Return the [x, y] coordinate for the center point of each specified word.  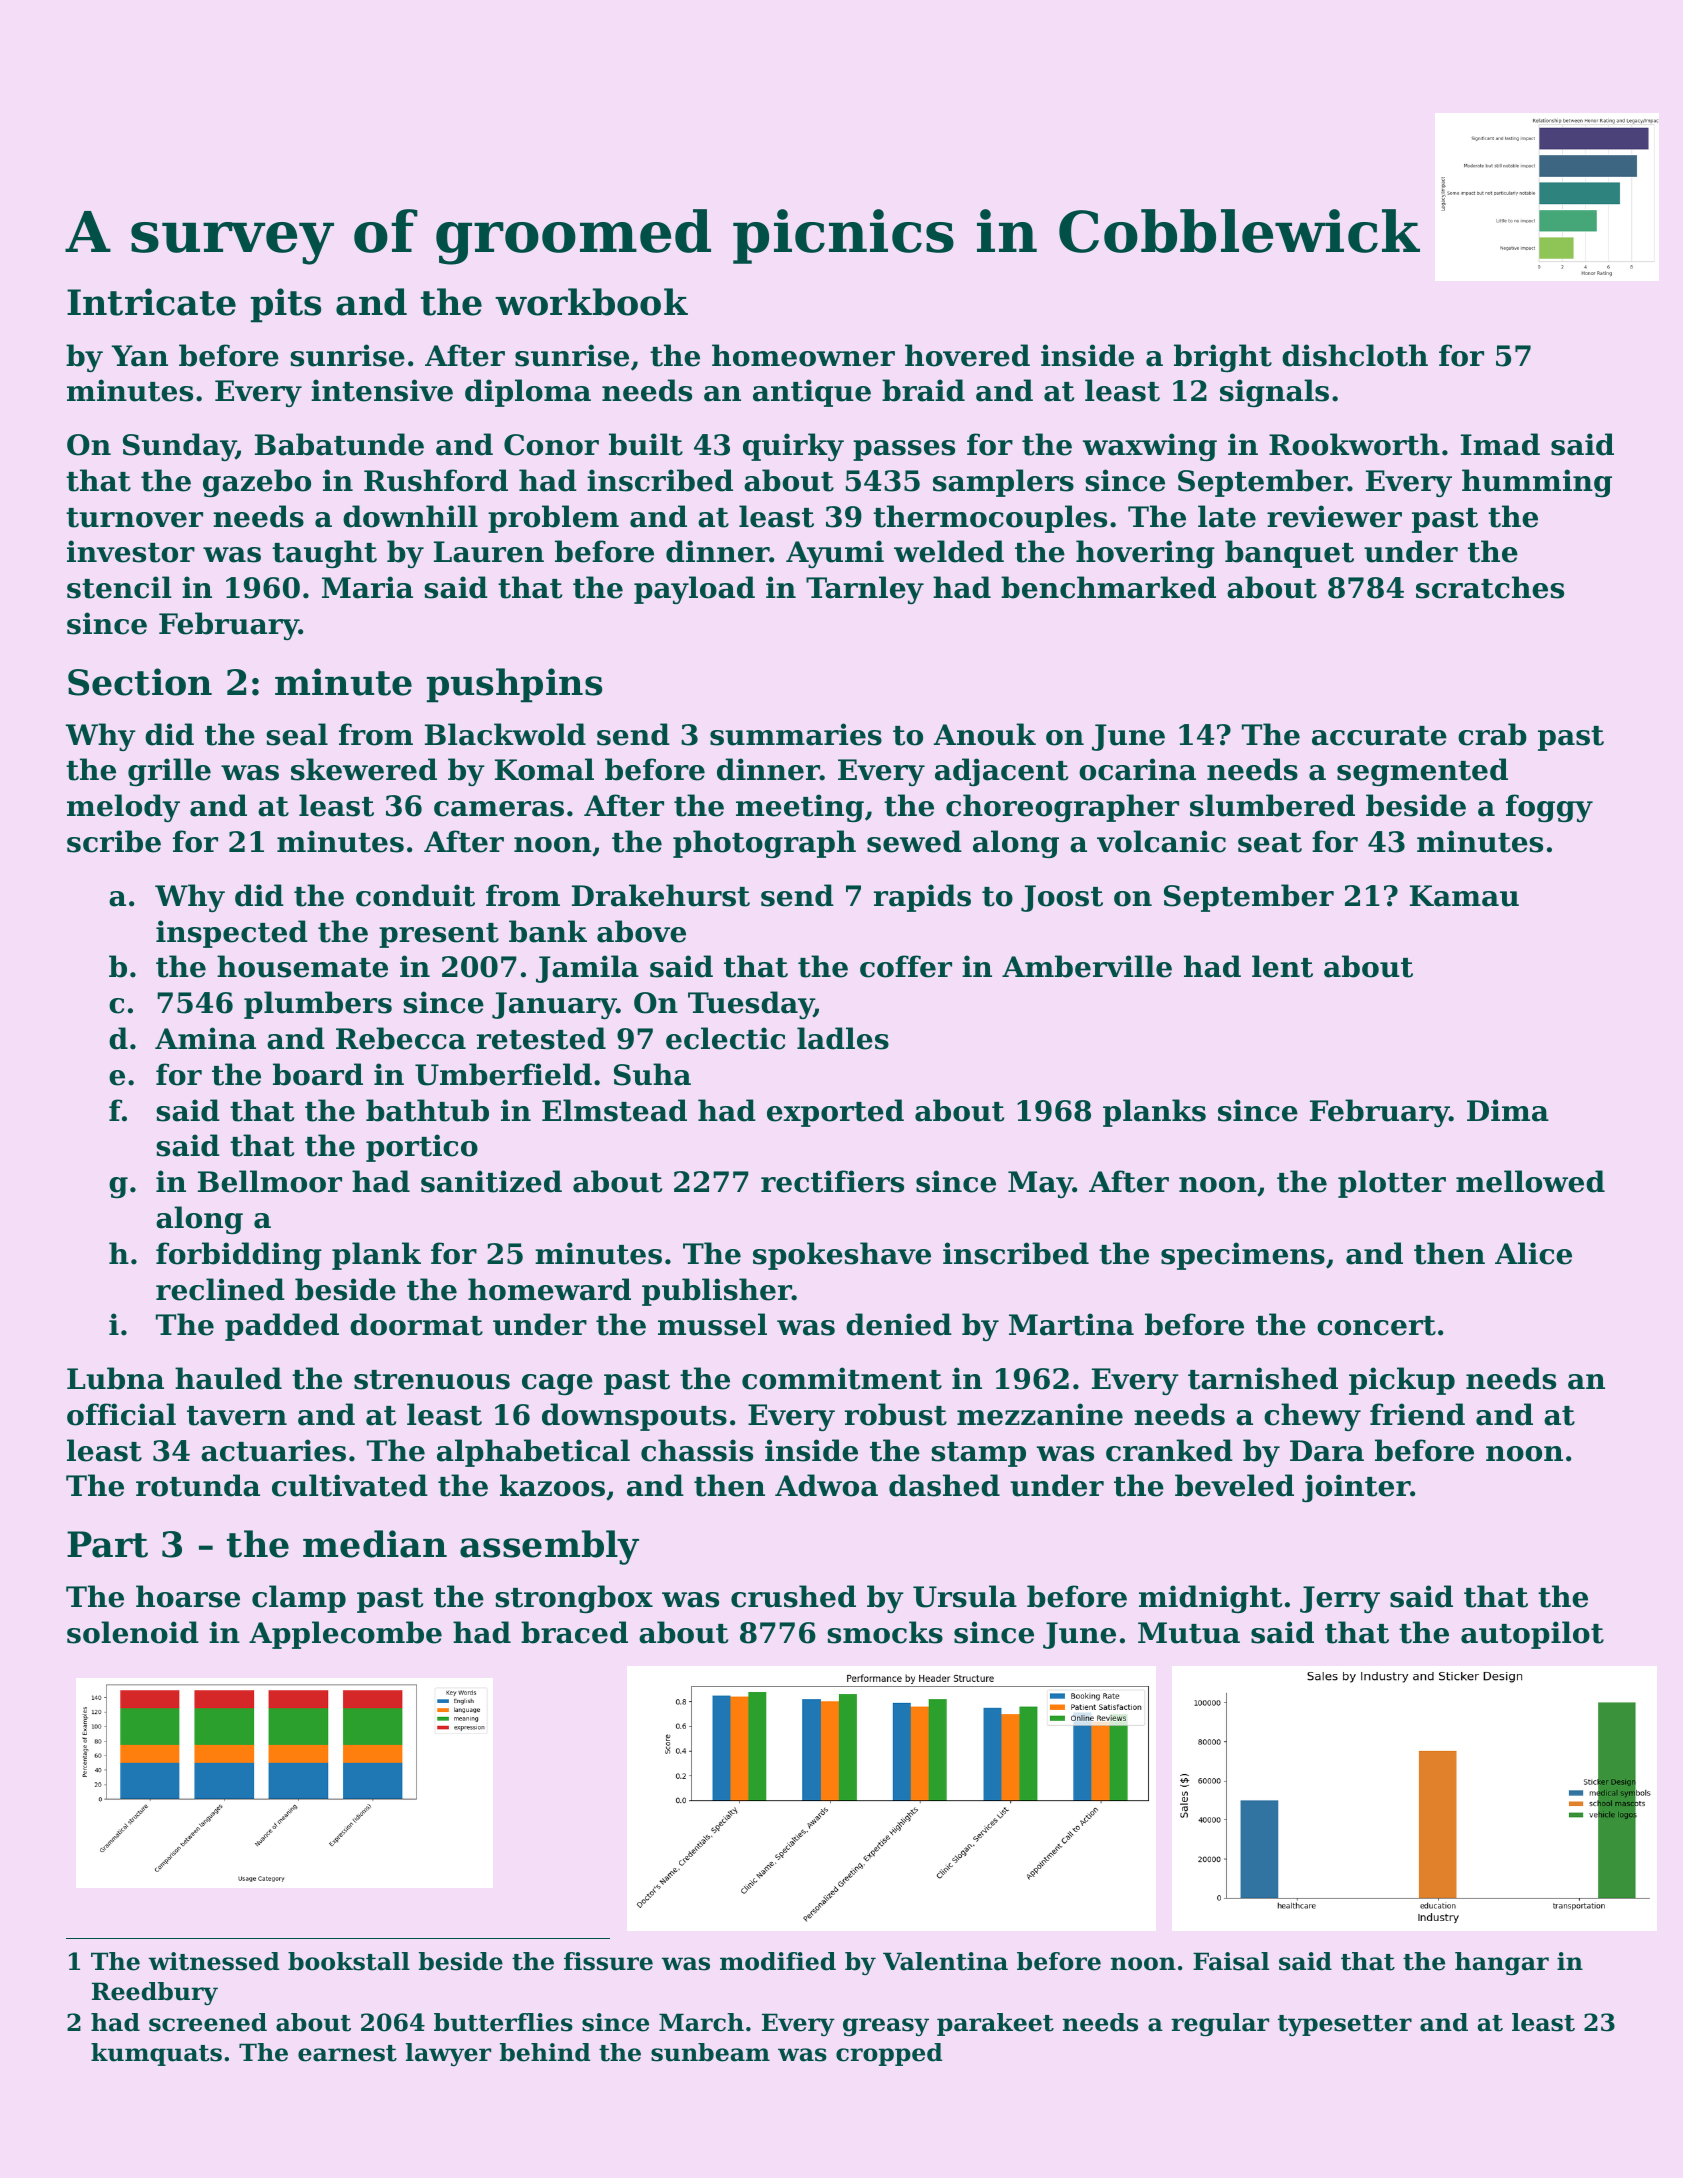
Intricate [151, 302]
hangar [1502, 1963]
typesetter [1345, 2025]
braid [923, 390]
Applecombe [345, 1635]
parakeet [995, 2024]
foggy [1549, 808]
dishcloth [1355, 355]
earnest [347, 2053]
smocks [885, 1632]
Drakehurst [661, 895]
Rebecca [401, 1038]
